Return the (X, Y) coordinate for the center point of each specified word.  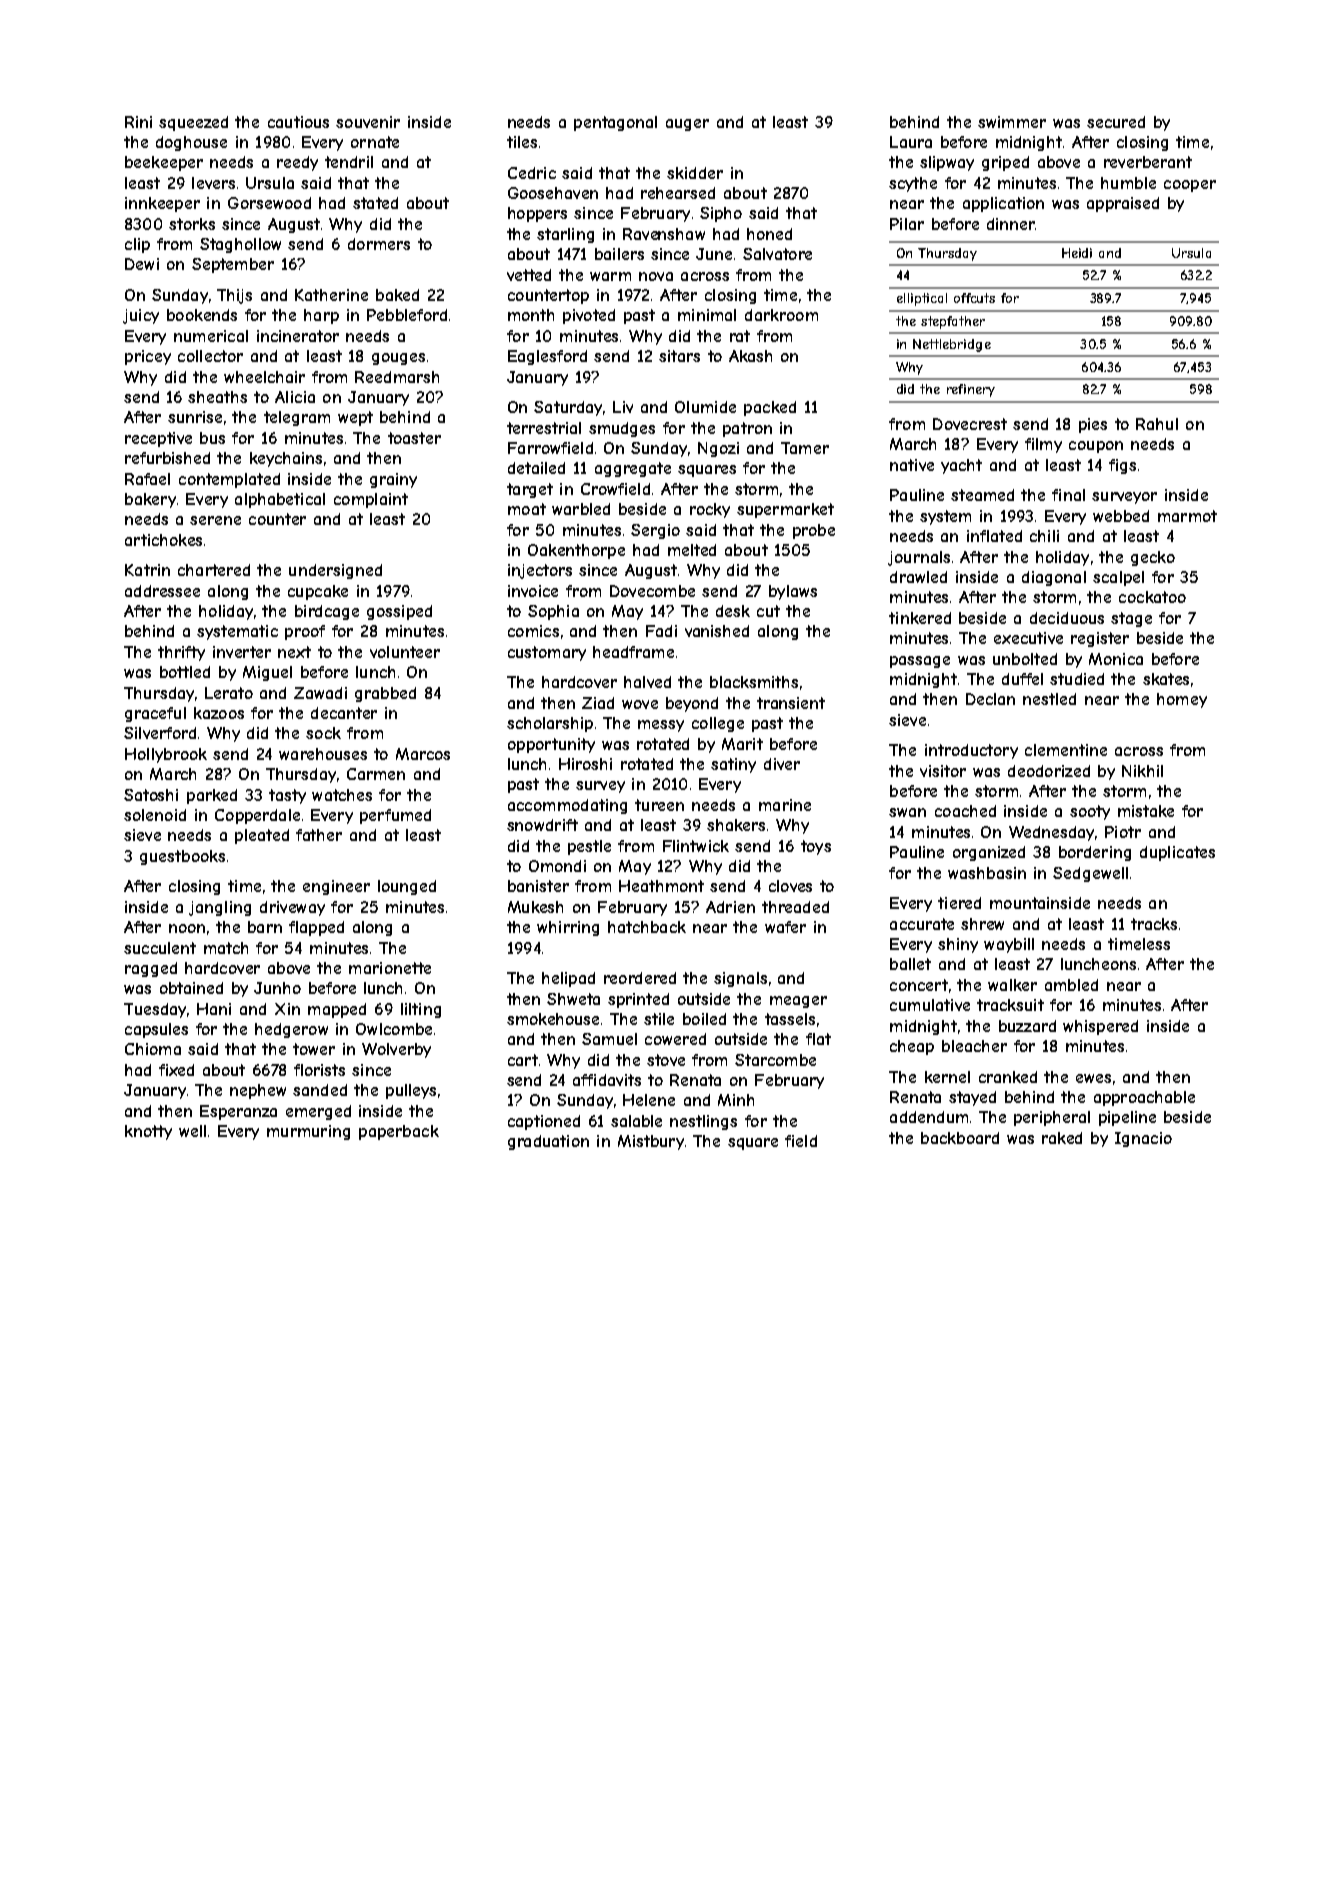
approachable (1144, 1098)
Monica (1116, 659)
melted (692, 550)
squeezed (193, 123)
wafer (785, 927)
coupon (1096, 447)
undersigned (335, 571)
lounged (407, 887)
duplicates (1177, 853)
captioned (544, 1122)
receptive (158, 439)
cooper (1190, 186)
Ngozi (718, 449)
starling (565, 235)
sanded (320, 1090)
